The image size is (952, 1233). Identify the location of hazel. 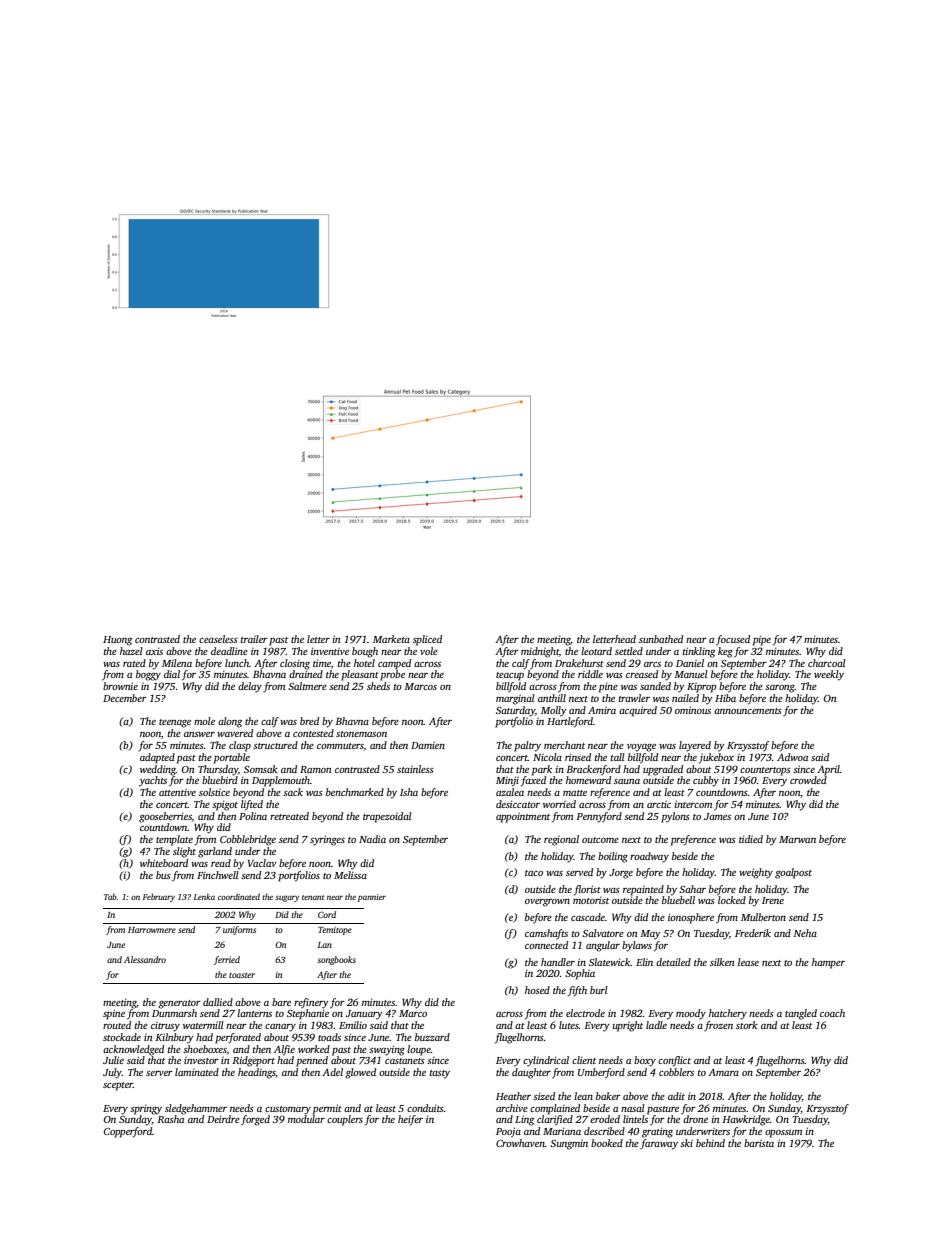
(131, 651).
